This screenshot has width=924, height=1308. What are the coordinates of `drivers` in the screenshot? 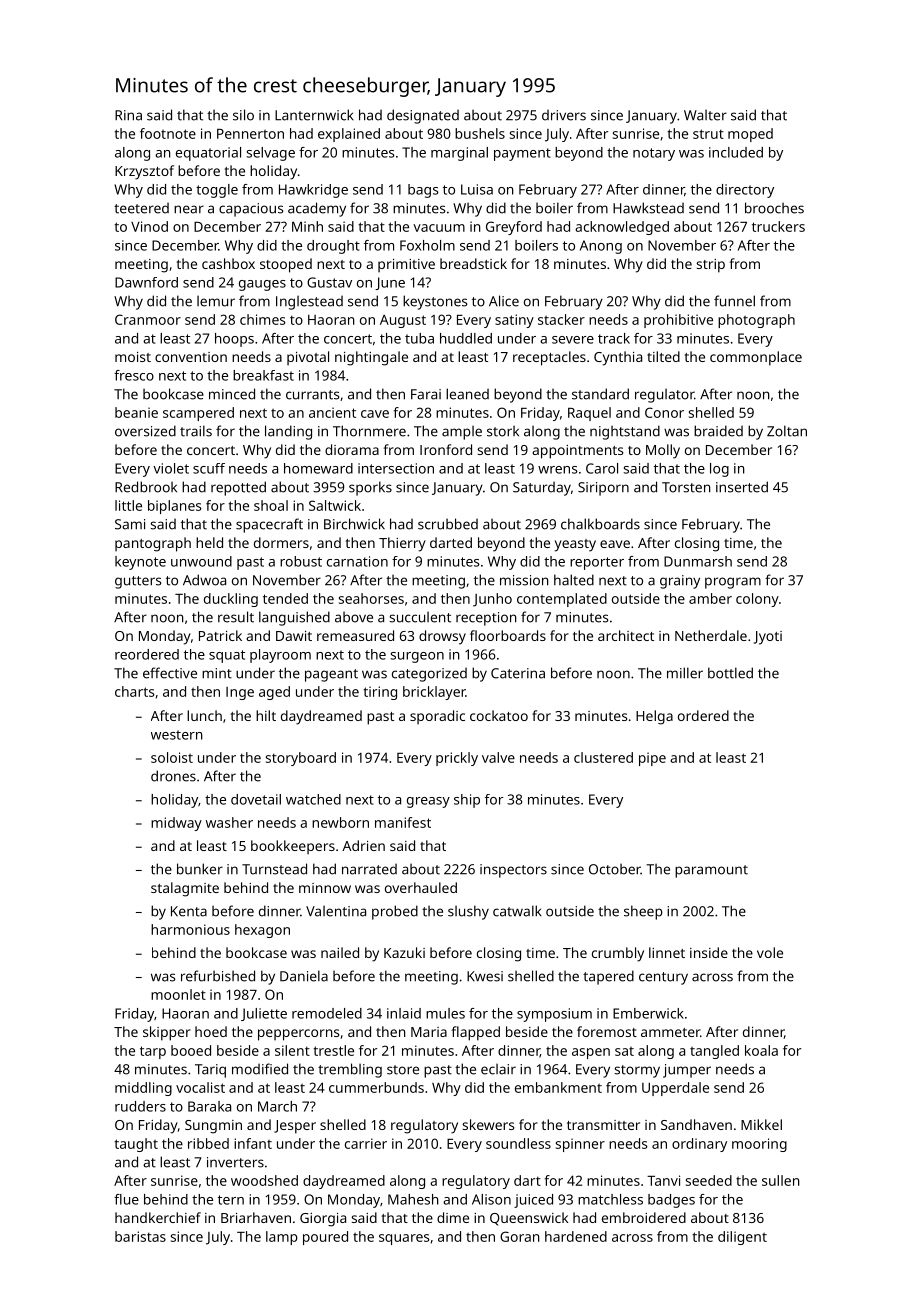 It's located at (564, 115).
